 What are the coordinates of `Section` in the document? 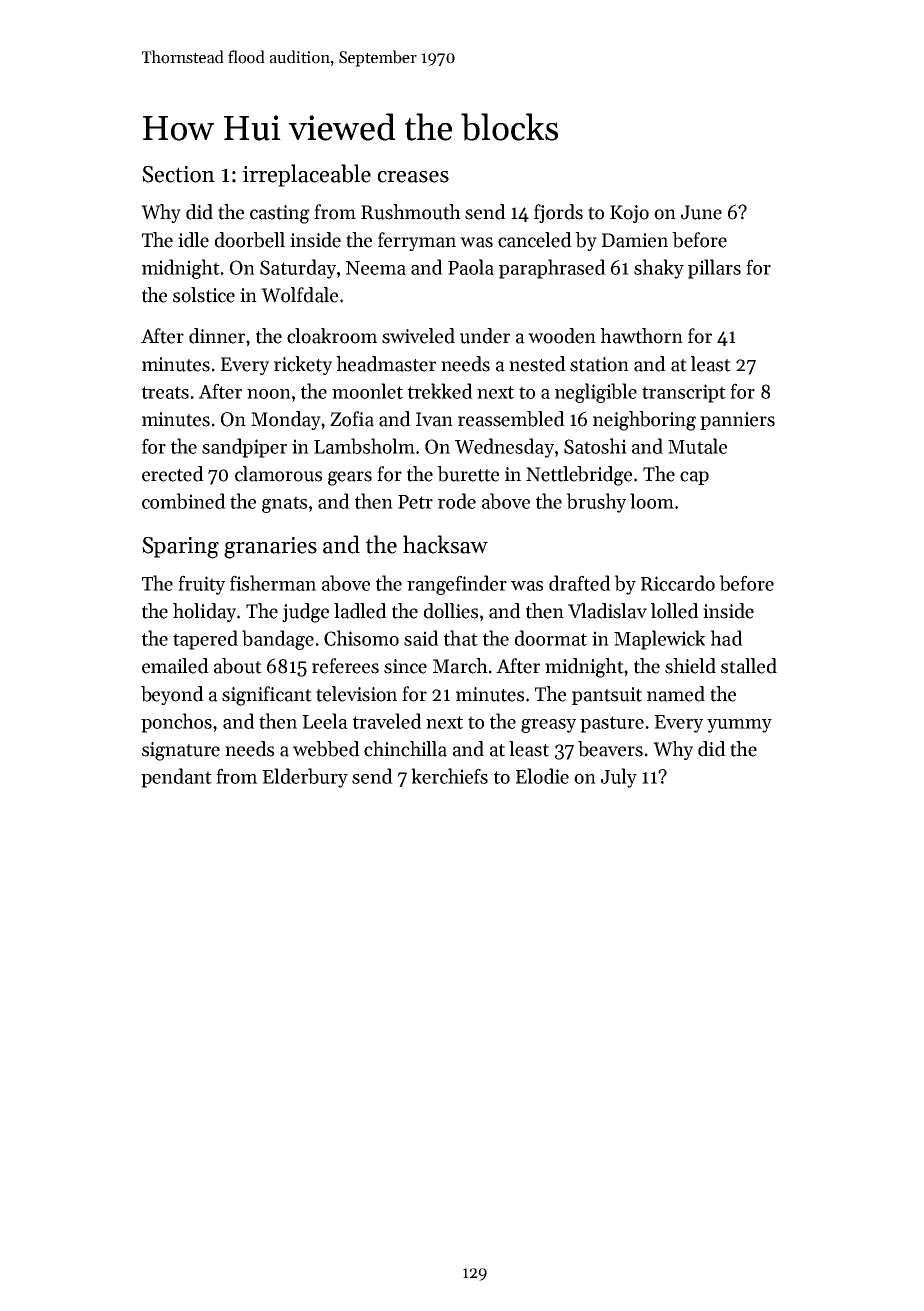 It's located at (178, 174).
